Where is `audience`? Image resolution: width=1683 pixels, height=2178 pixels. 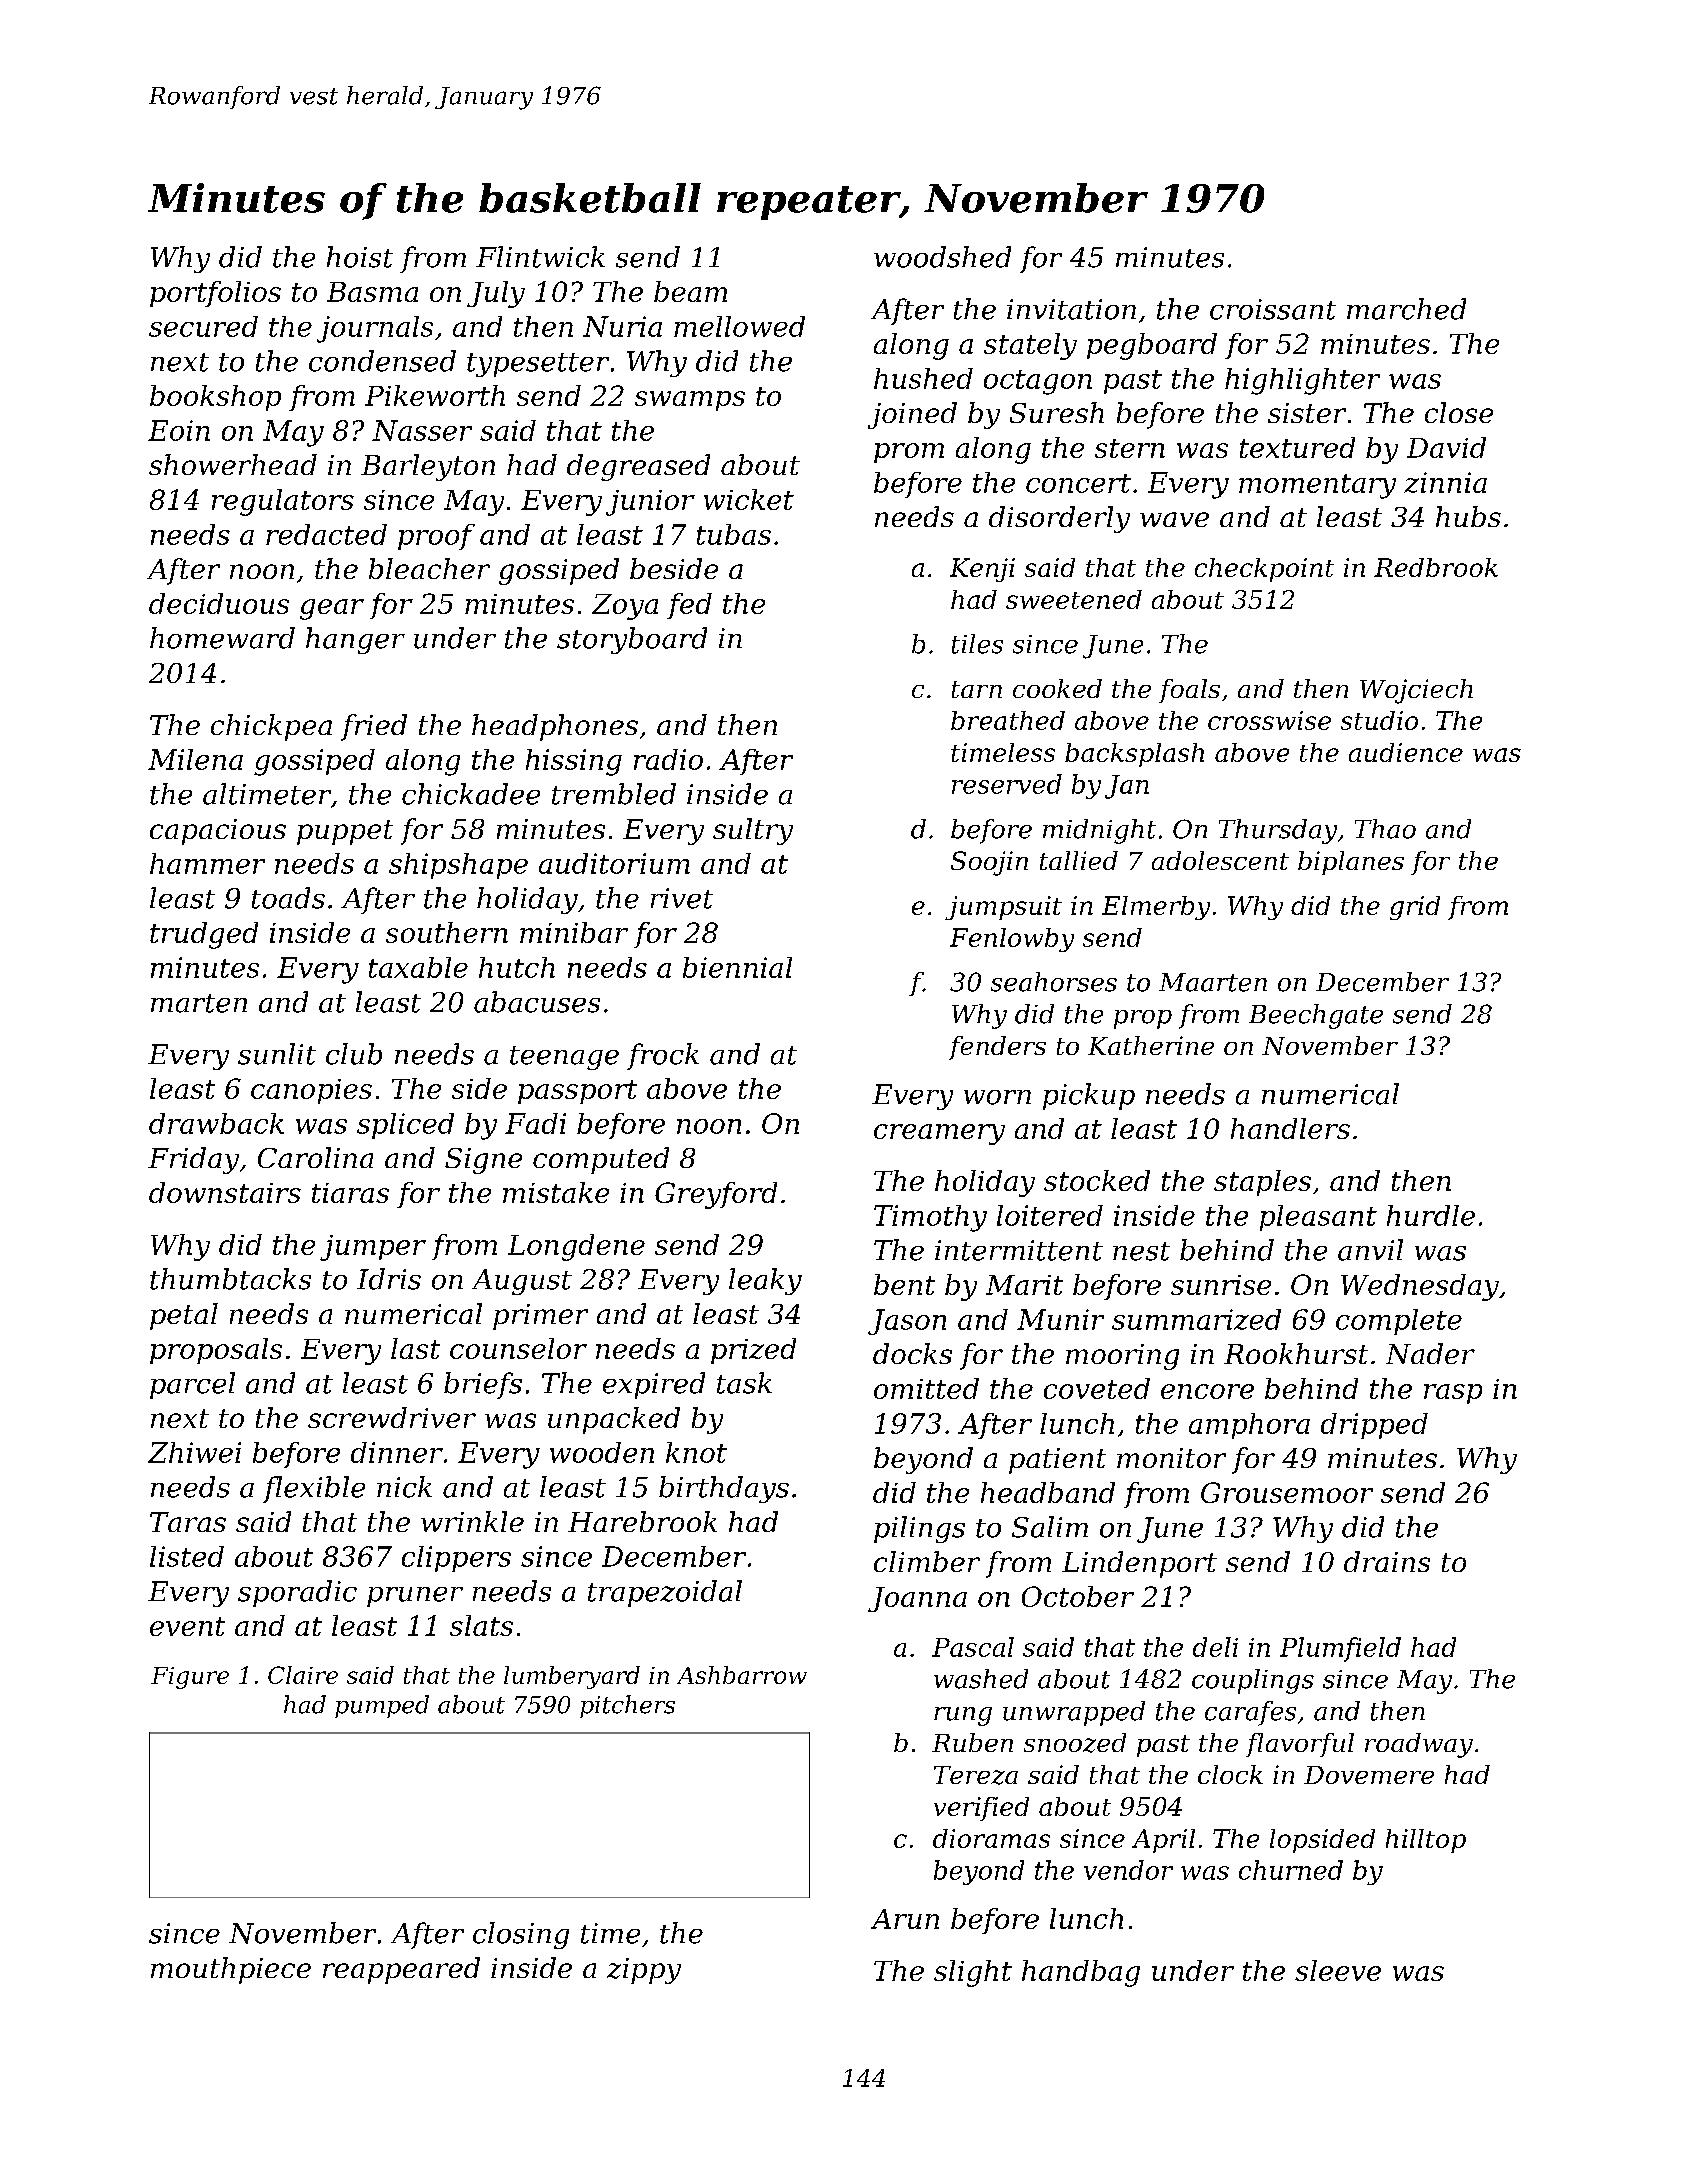 audience is located at coordinates (1406, 752).
